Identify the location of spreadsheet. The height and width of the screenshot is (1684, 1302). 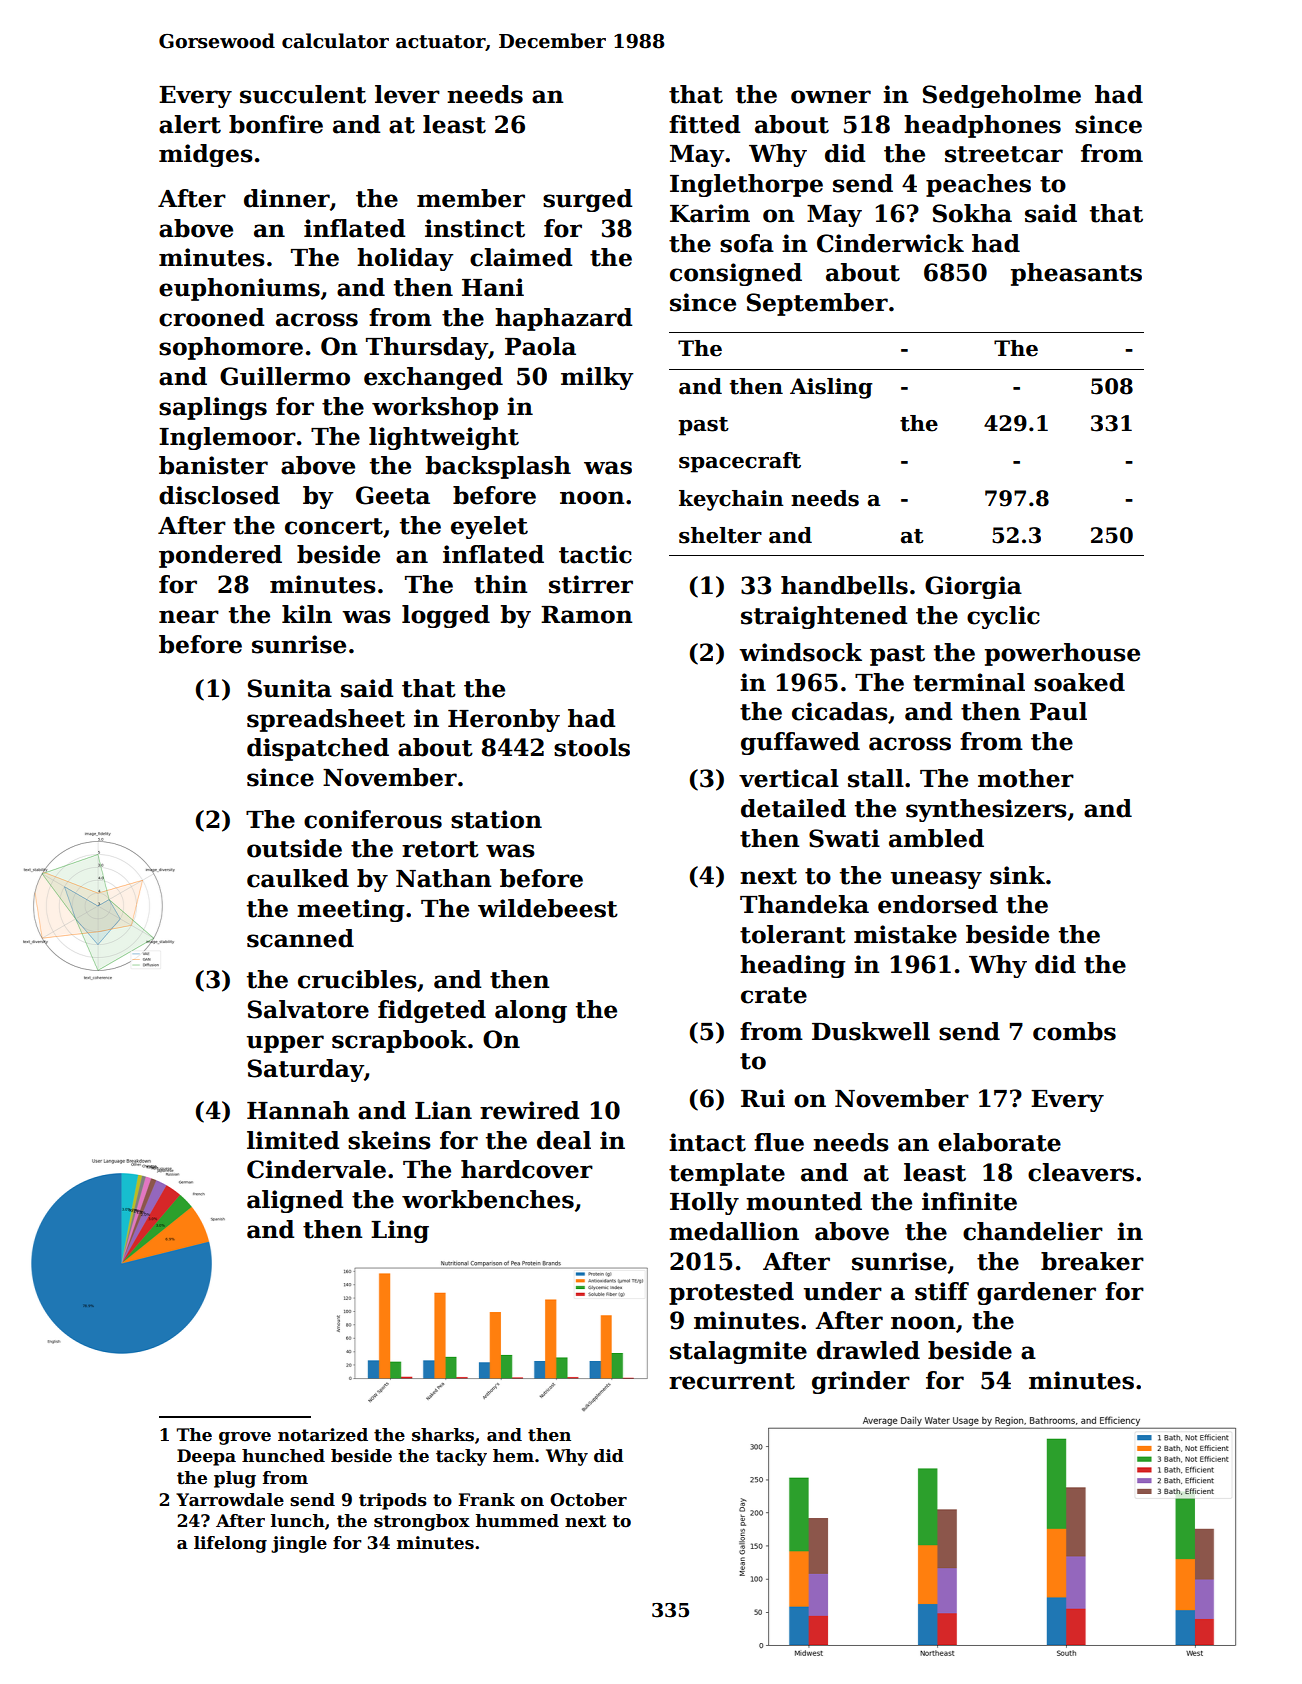
(326, 720).
